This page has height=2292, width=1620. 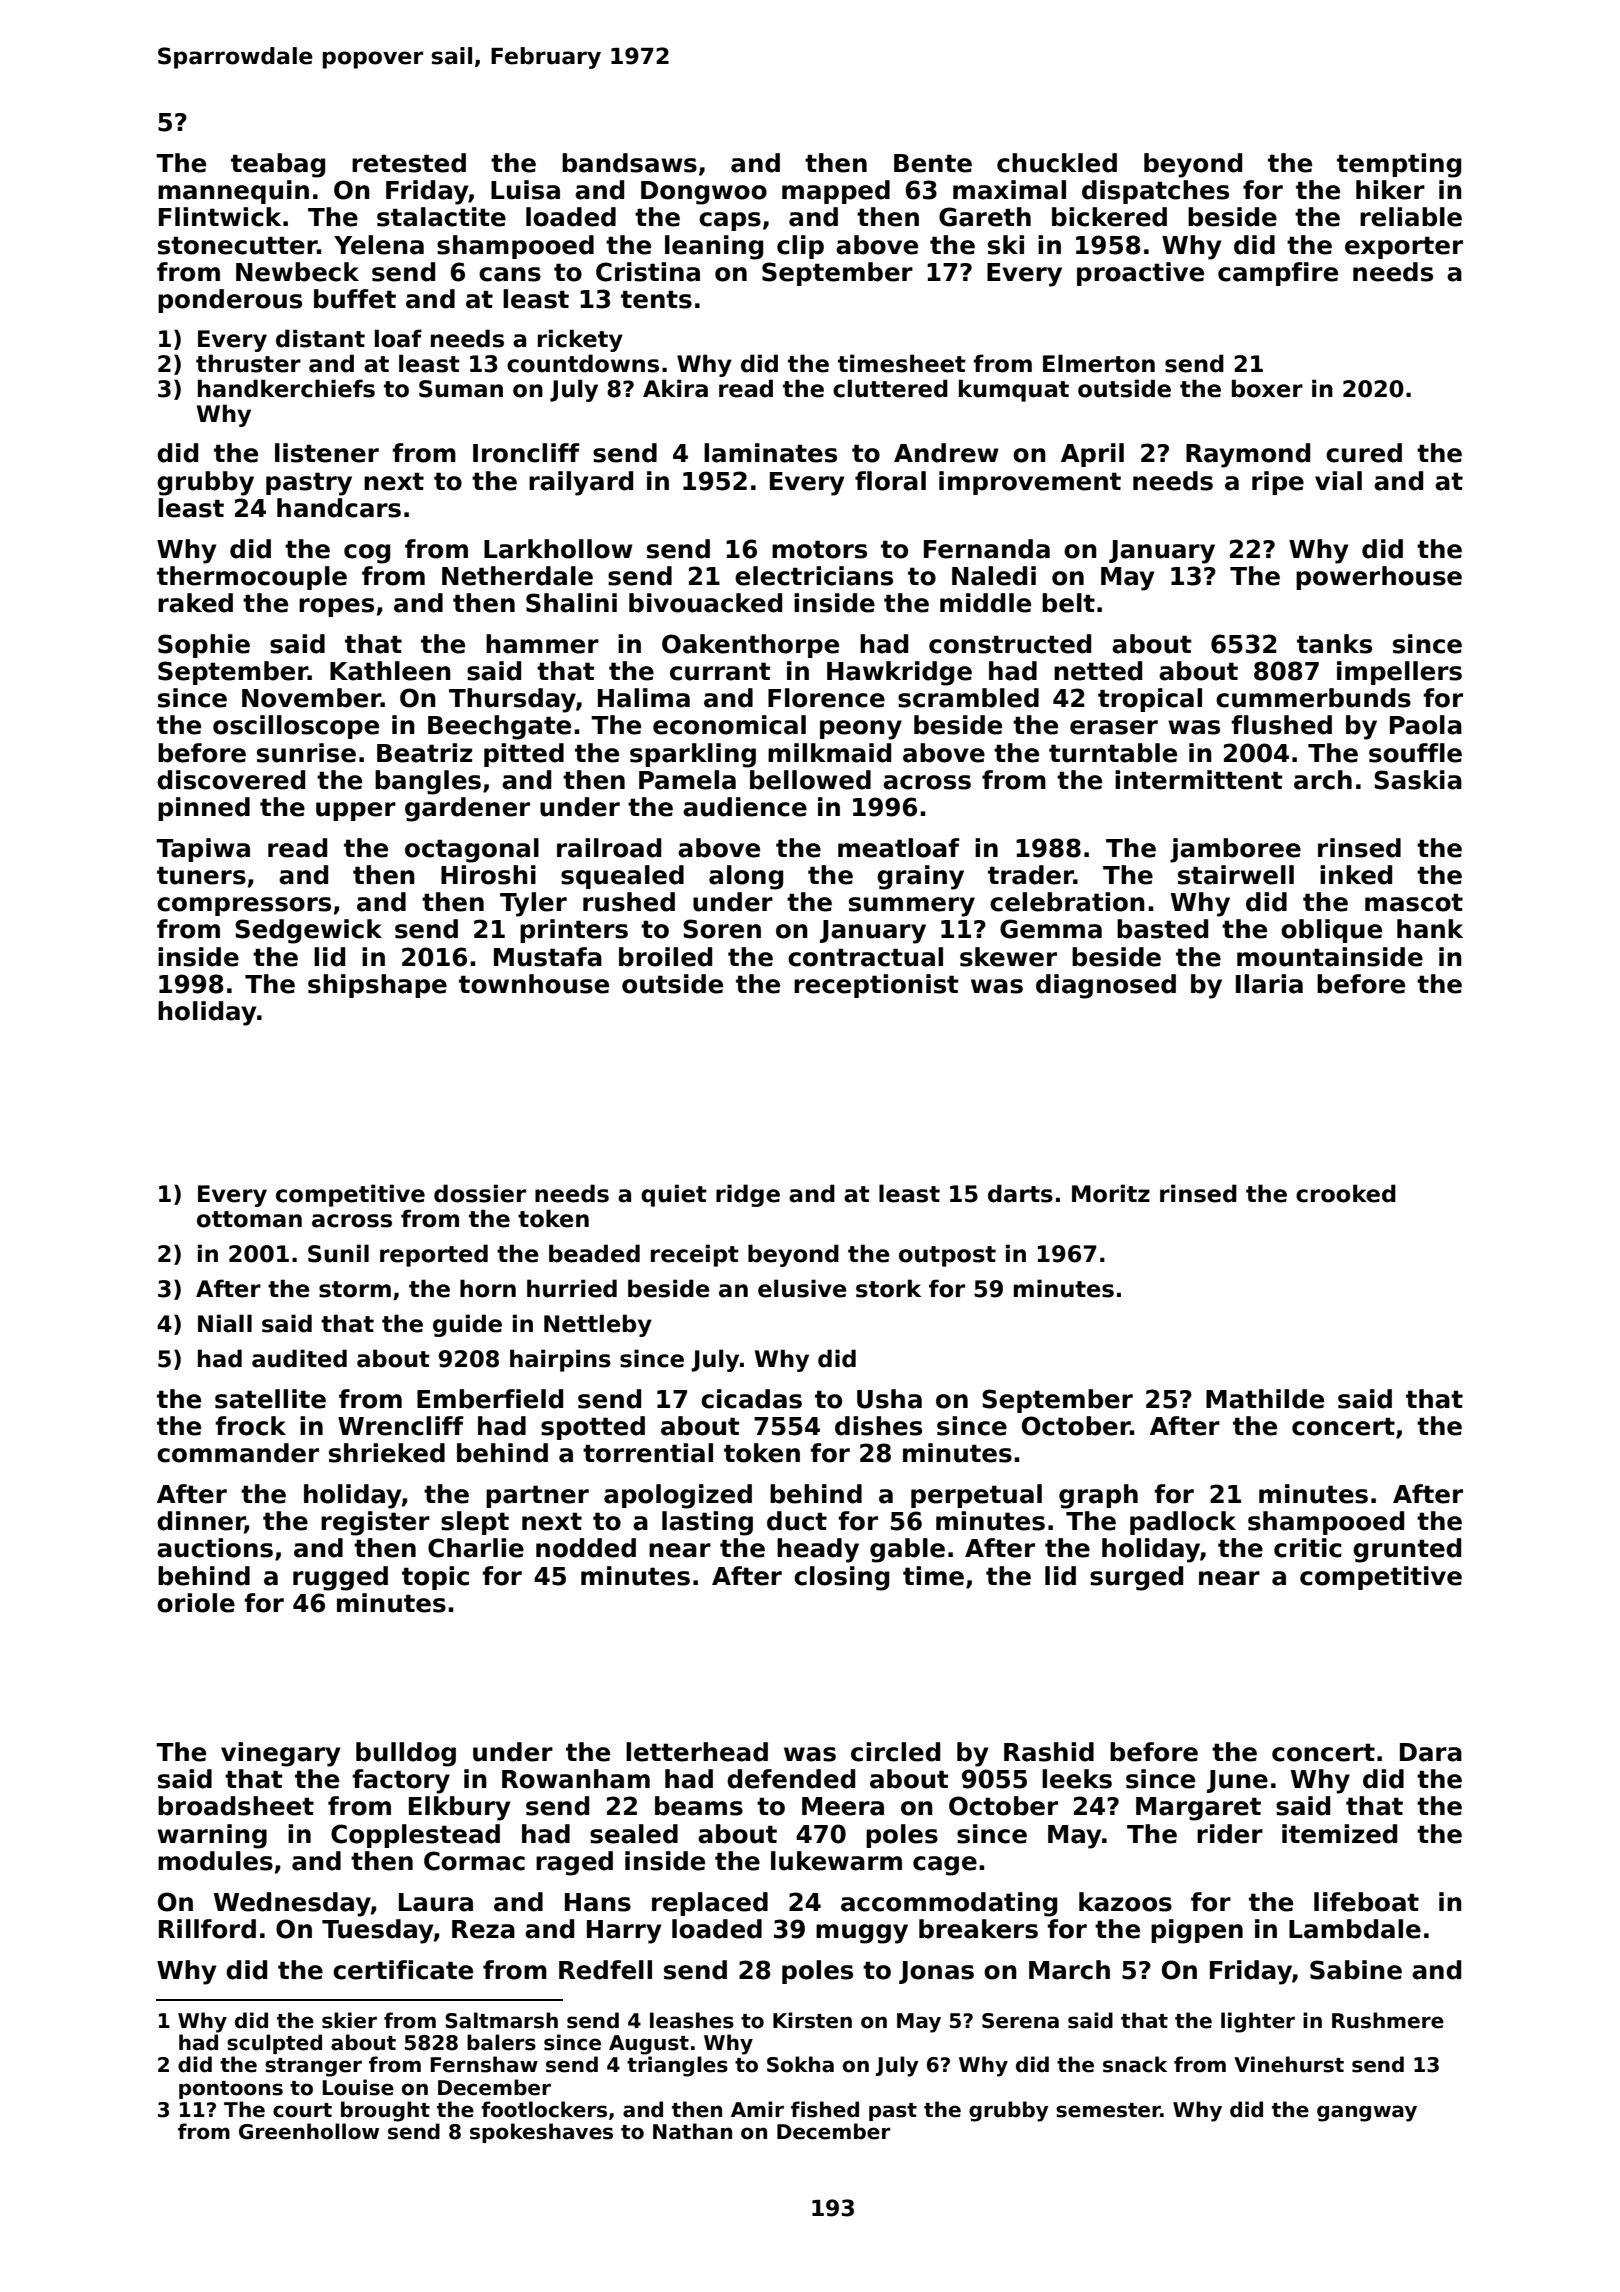 I want to click on belt, so click(x=1068, y=603).
